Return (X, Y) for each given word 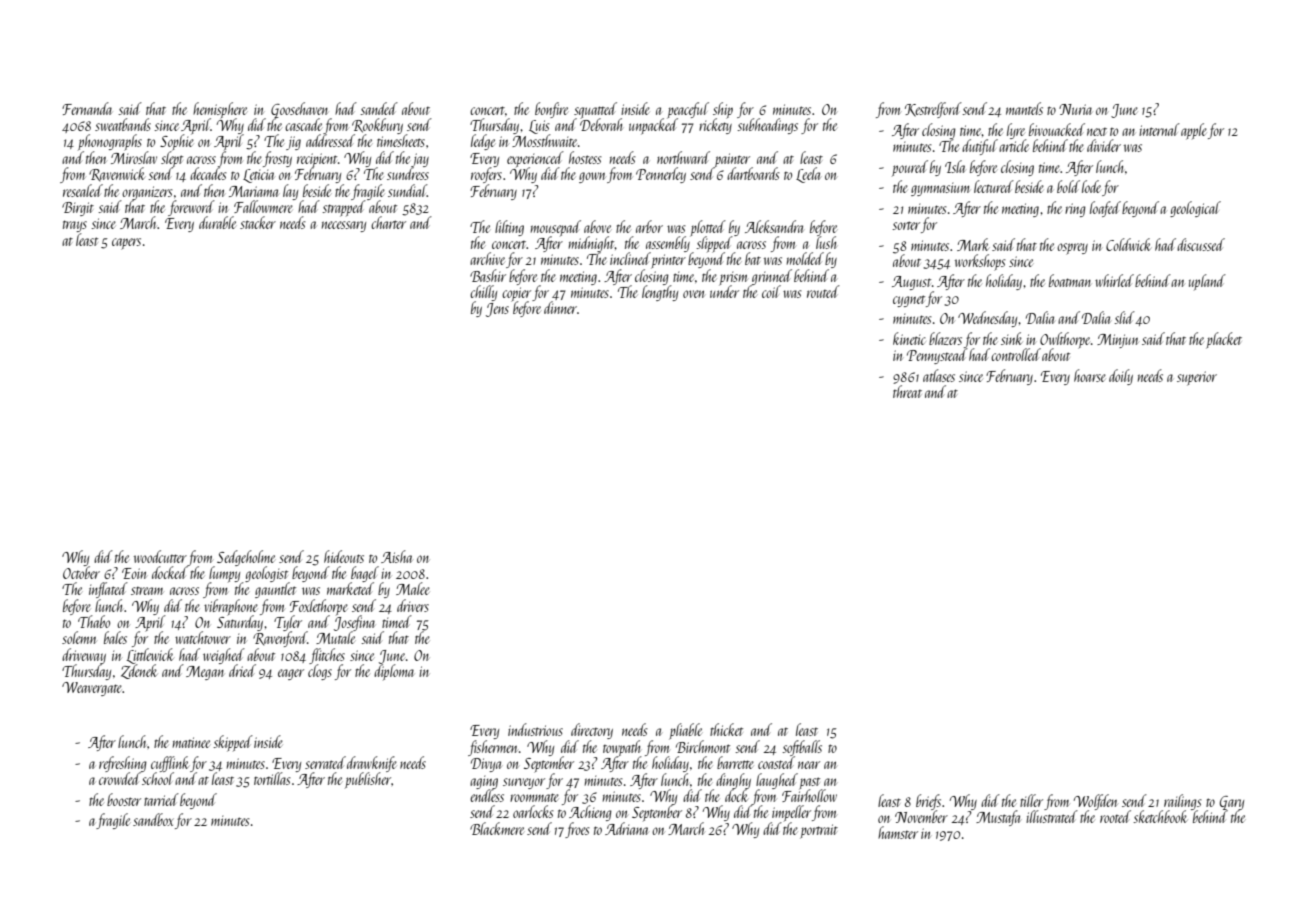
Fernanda (87, 108)
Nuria (1075, 109)
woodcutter (160, 556)
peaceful (688, 110)
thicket (726, 729)
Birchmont (703, 746)
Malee (413, 588)
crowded (120, 778)
